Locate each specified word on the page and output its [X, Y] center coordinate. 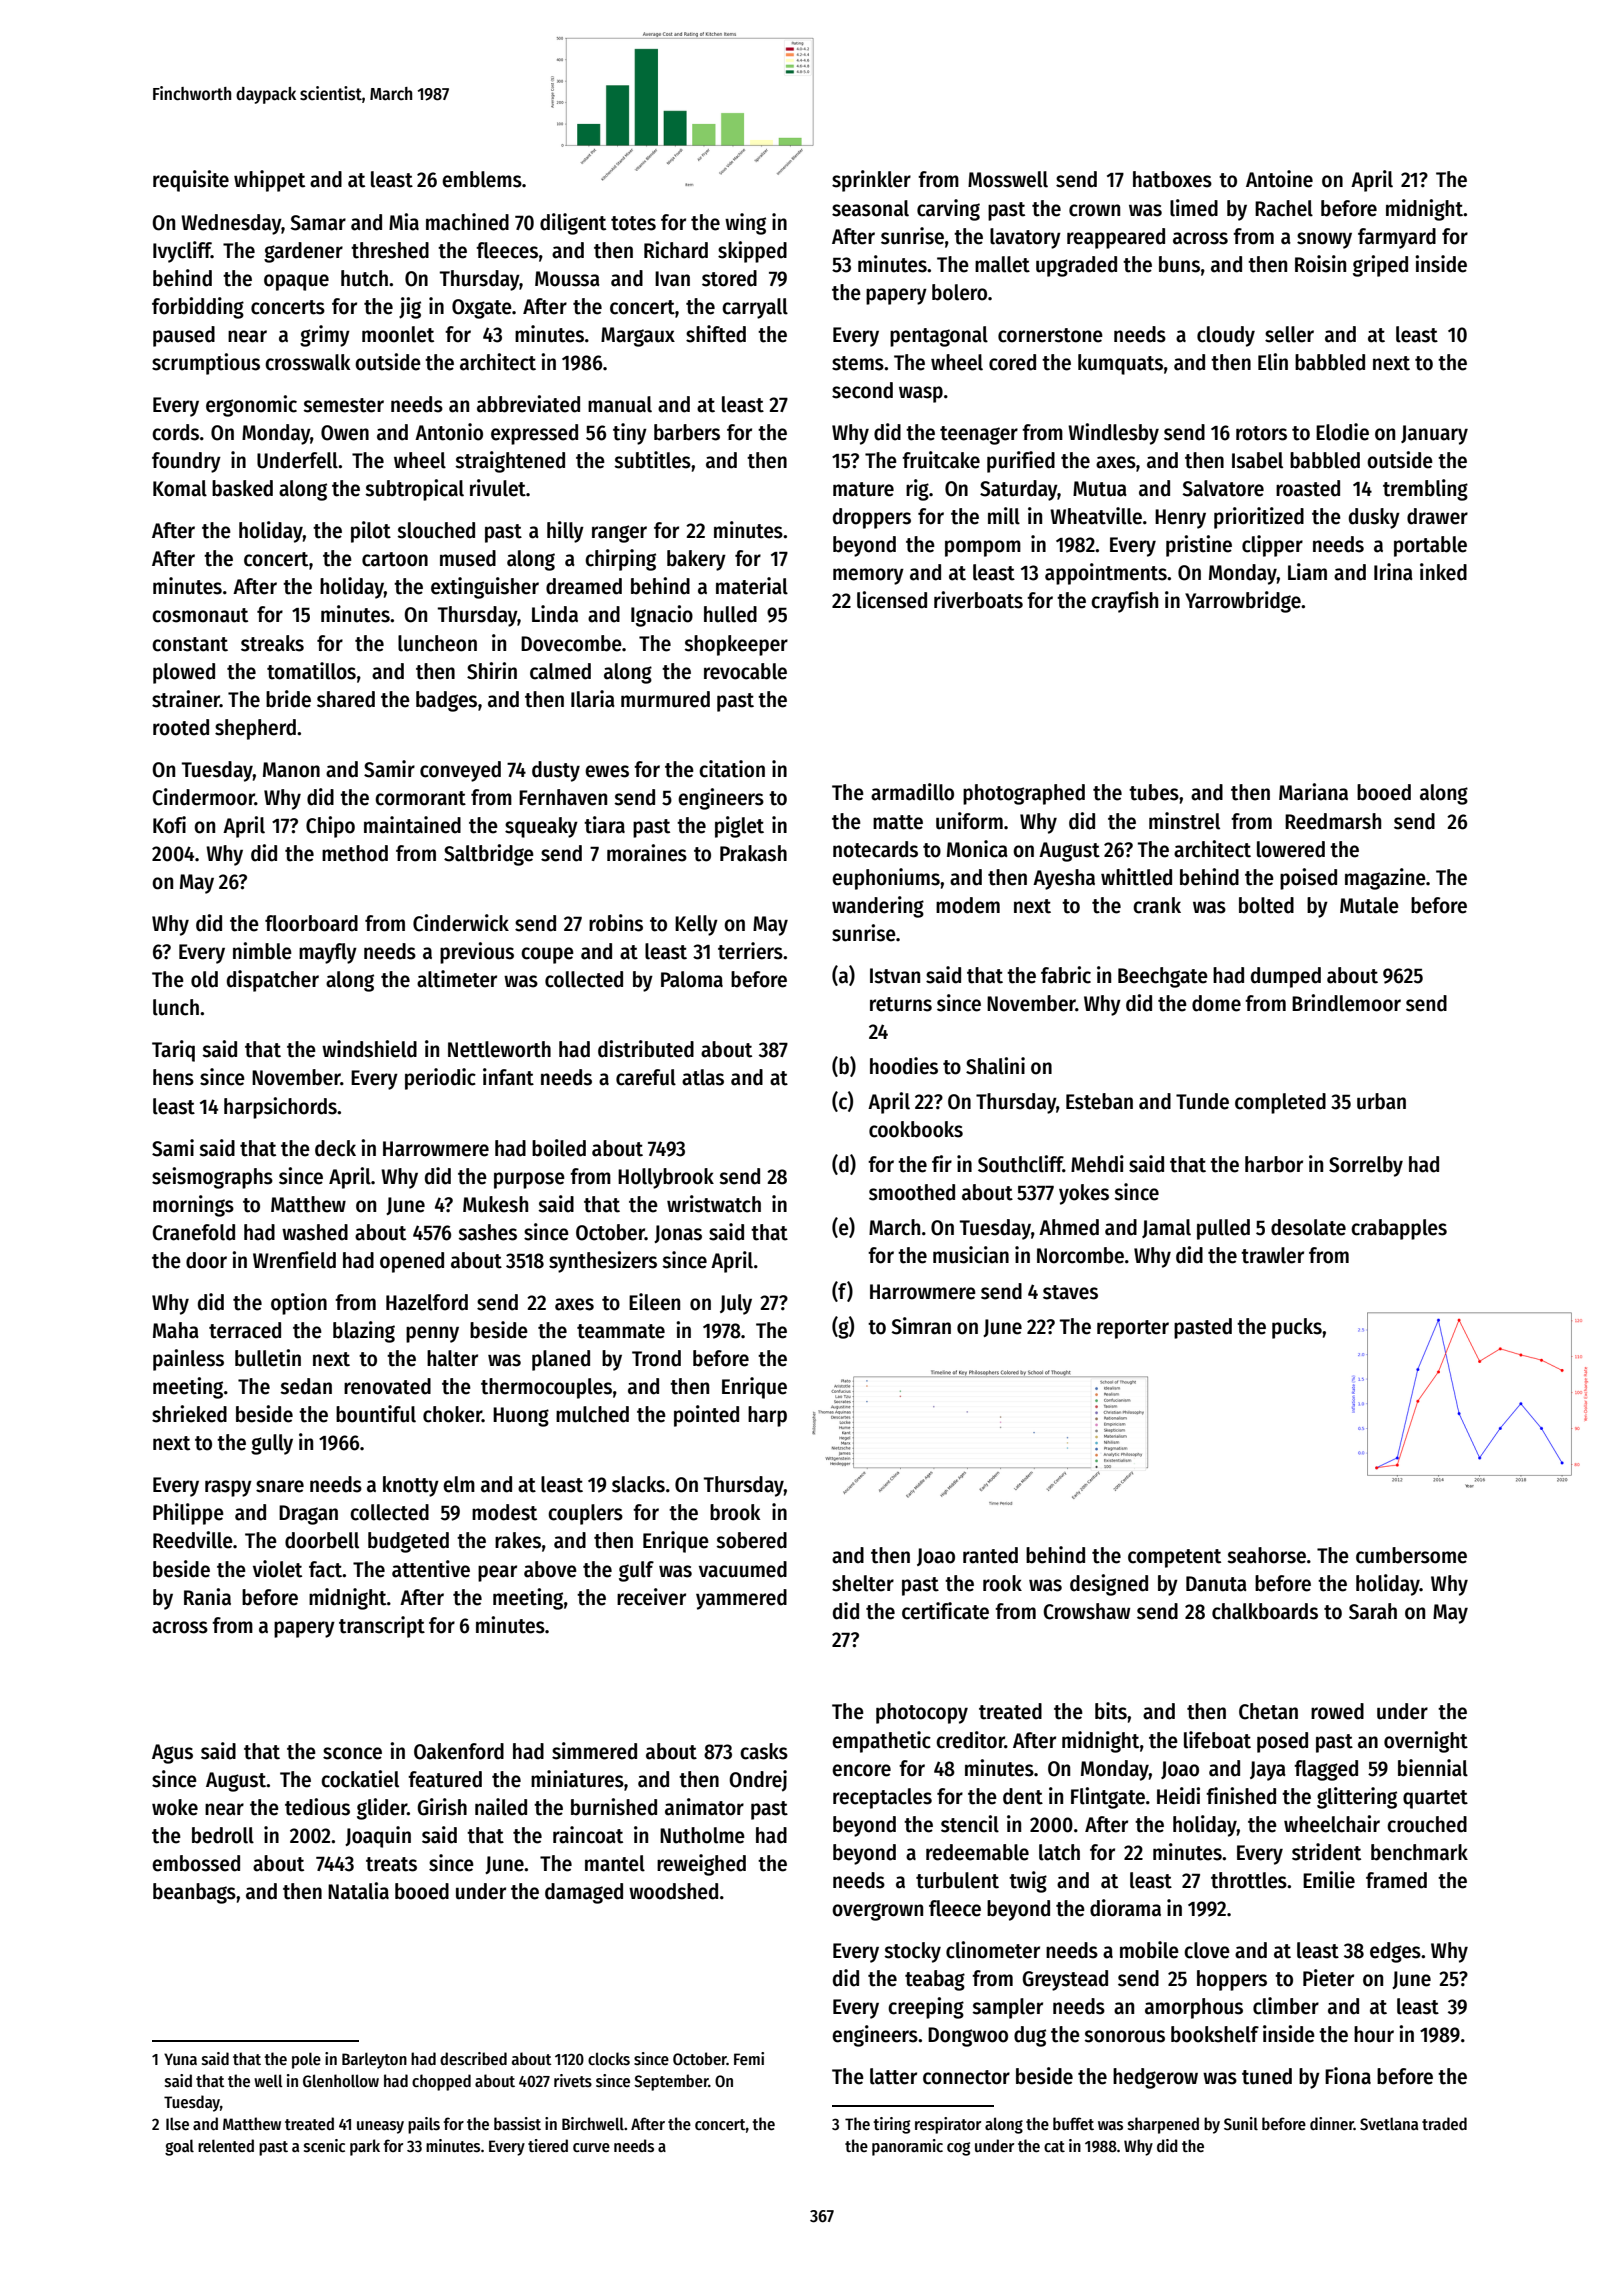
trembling [1425, 490]
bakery [696, 560]
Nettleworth [499, 1049]
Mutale [1369, 905]
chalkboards [1265, 1611]
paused [184, 336]
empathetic [881, 1742]
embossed [196, 1863]
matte [898, 822]
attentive [431, 1569]
